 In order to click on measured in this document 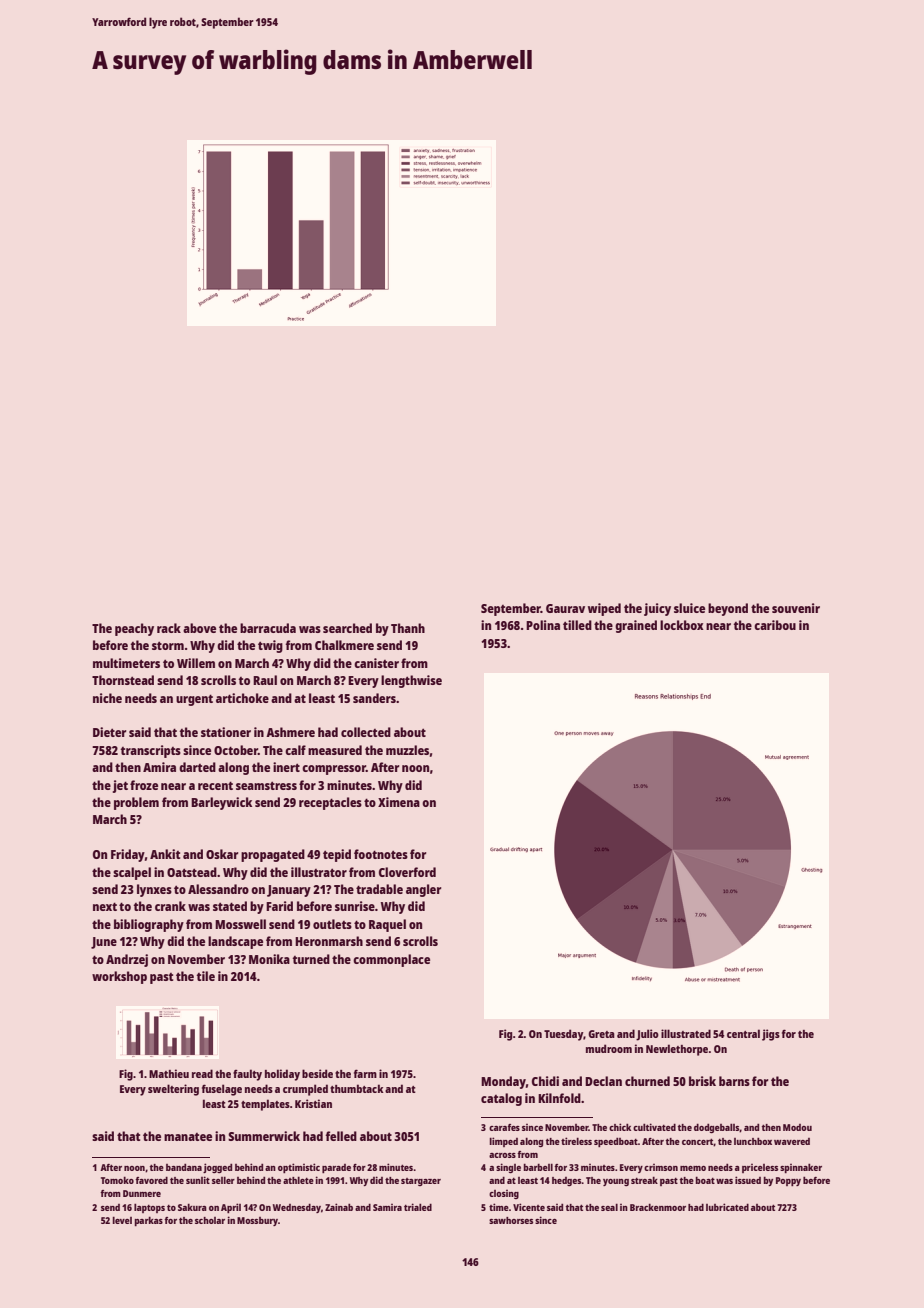, I will do `click(335, 750)`.
